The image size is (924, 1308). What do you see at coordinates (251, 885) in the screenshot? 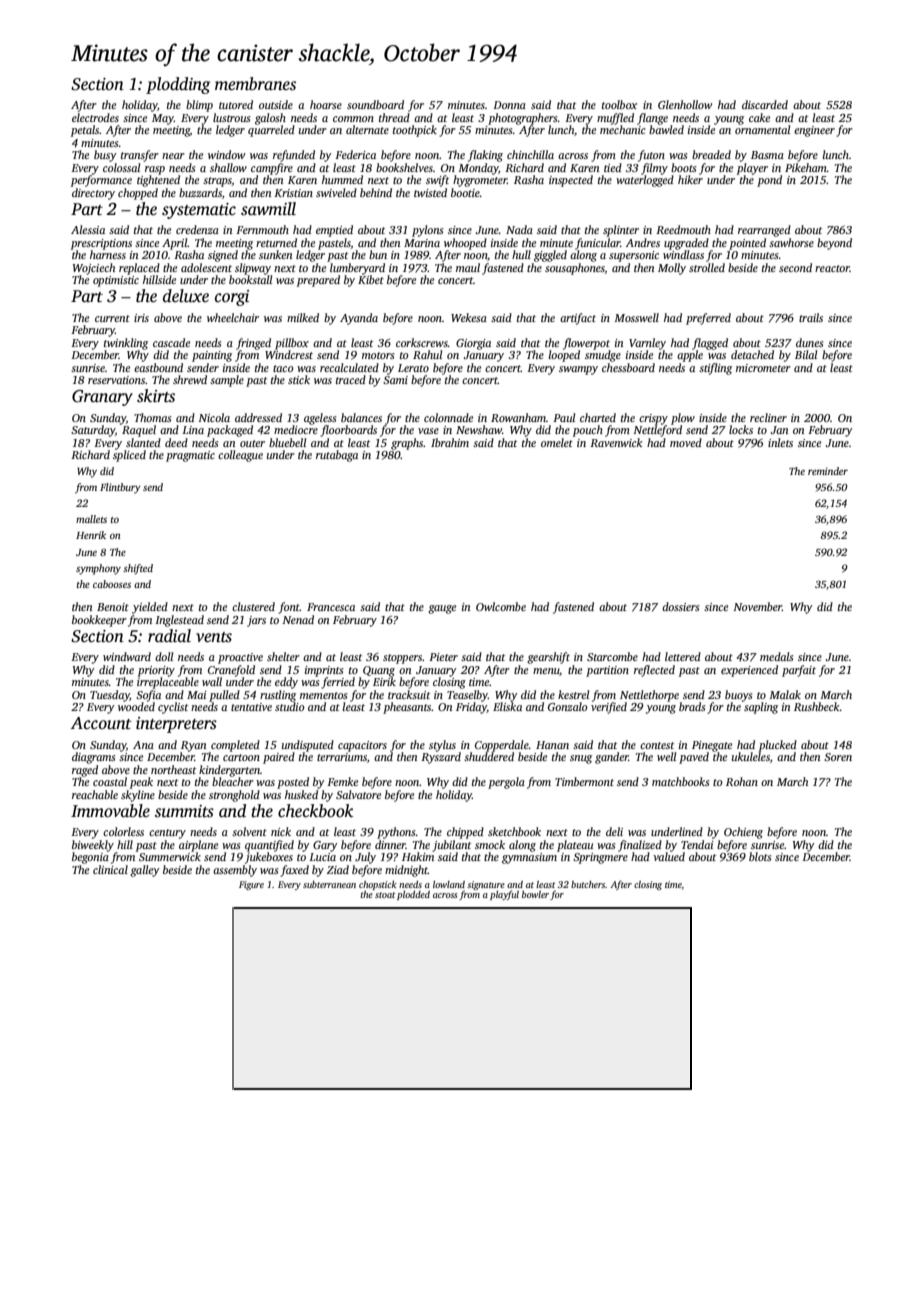
I see `Figure` at bounding box center [251, 885].
